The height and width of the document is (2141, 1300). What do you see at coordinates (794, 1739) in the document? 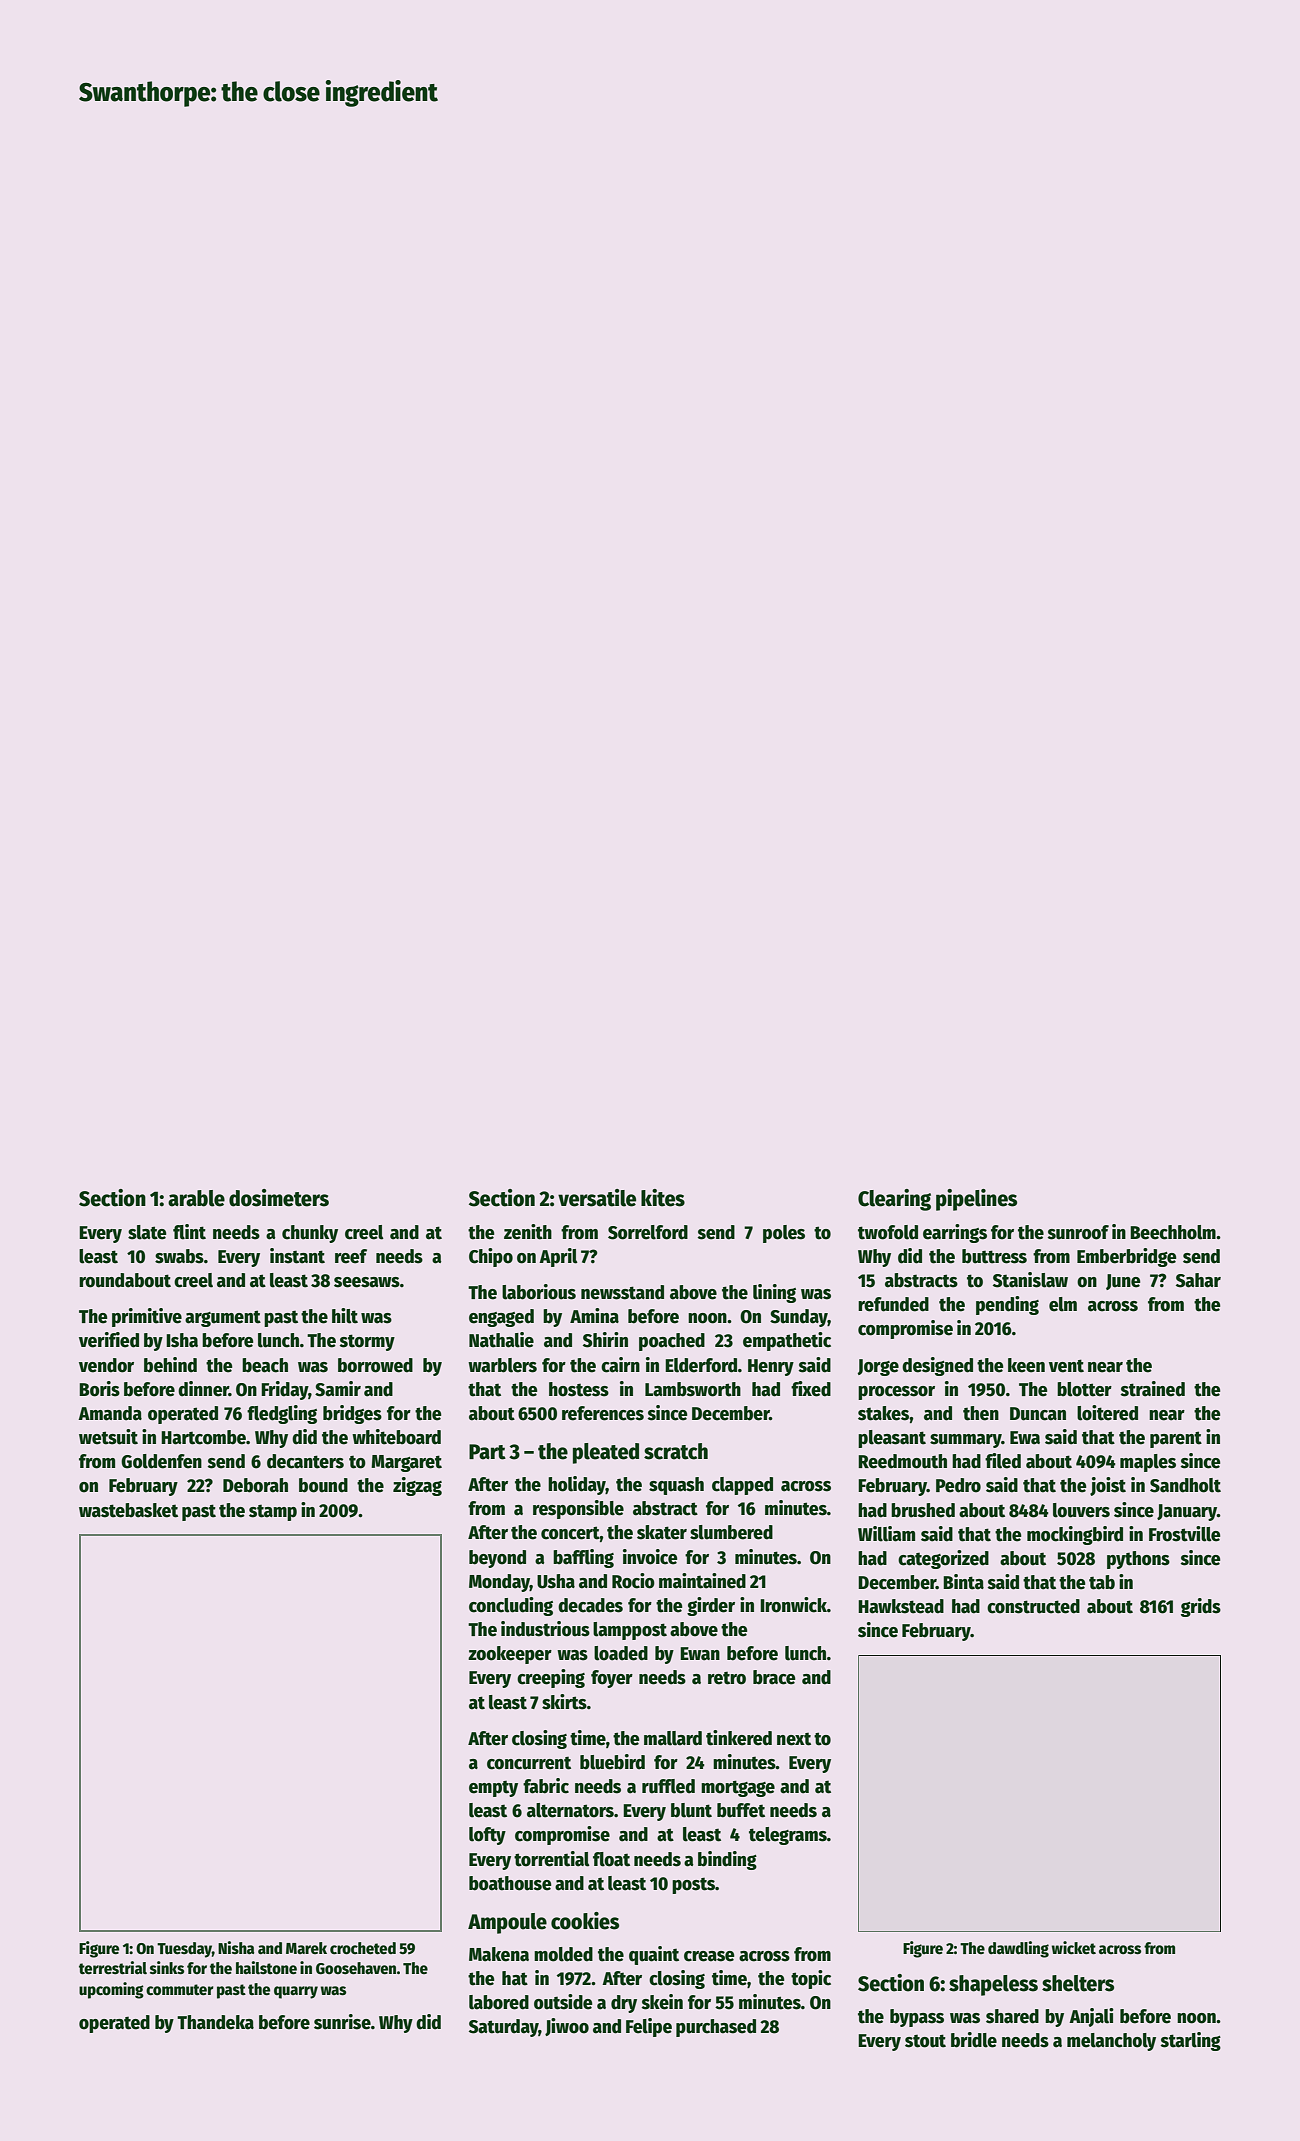
I see `next` at bounding box center [794, 1739].
